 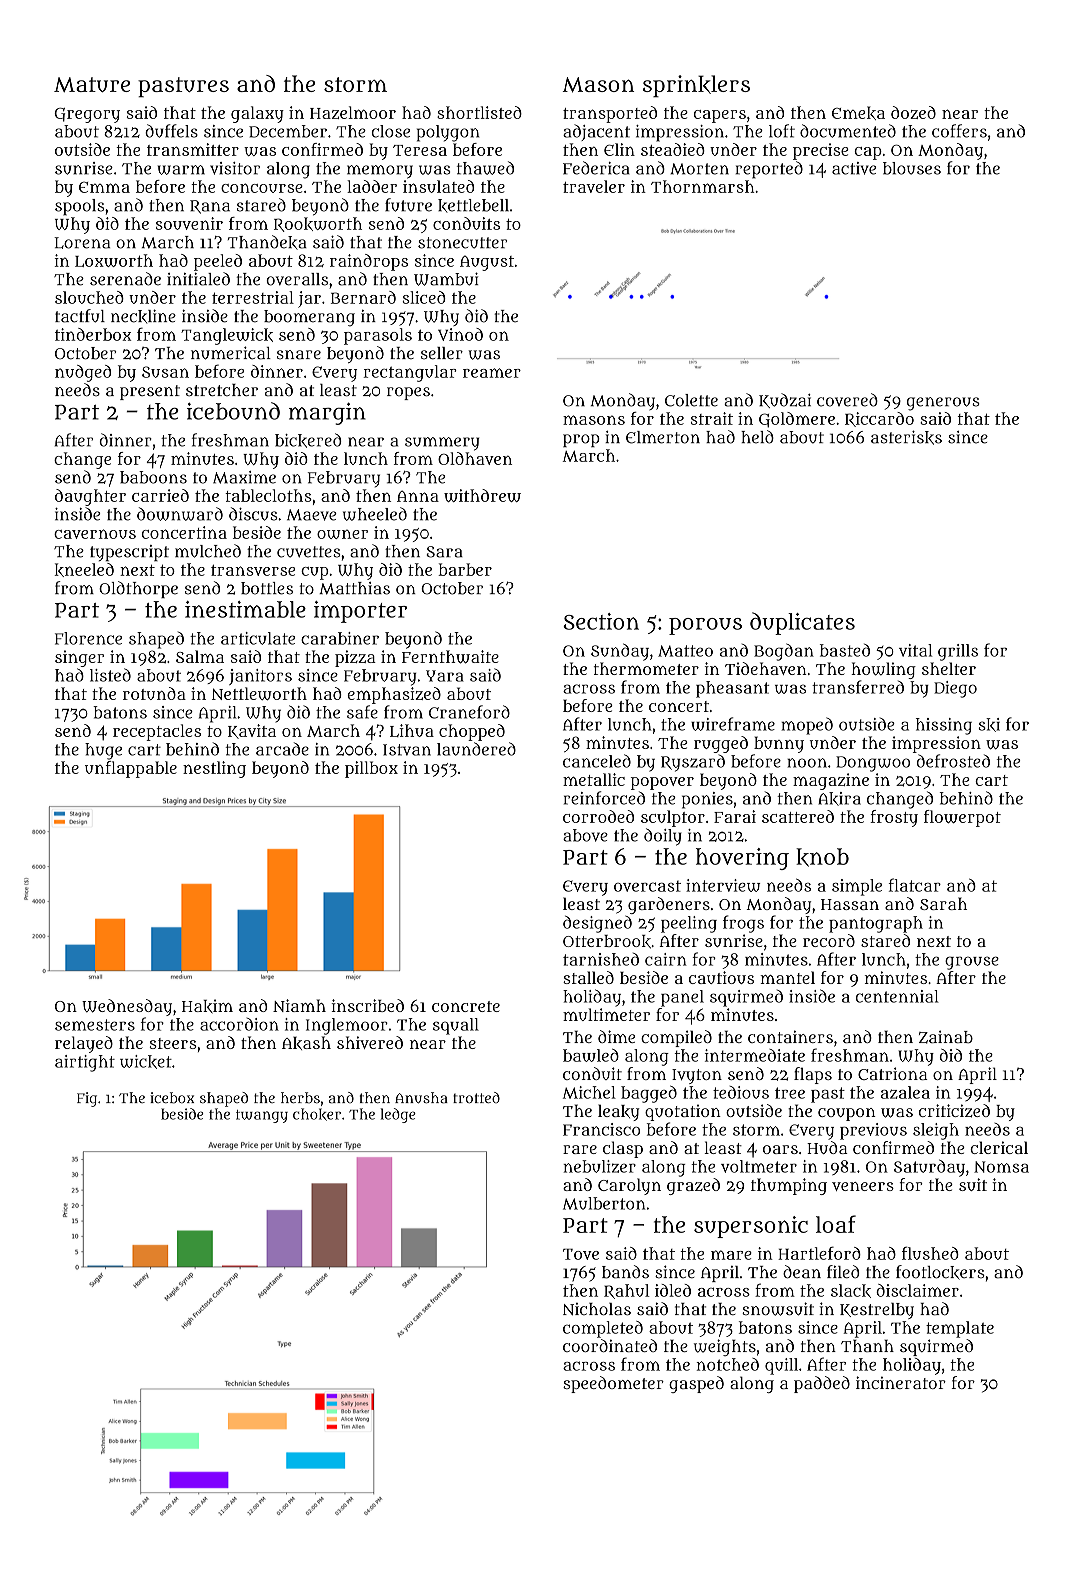 What do you see at coordinates (92, 84) in the screenshot?
I see `Mature` at bounding box center [92, 84].
